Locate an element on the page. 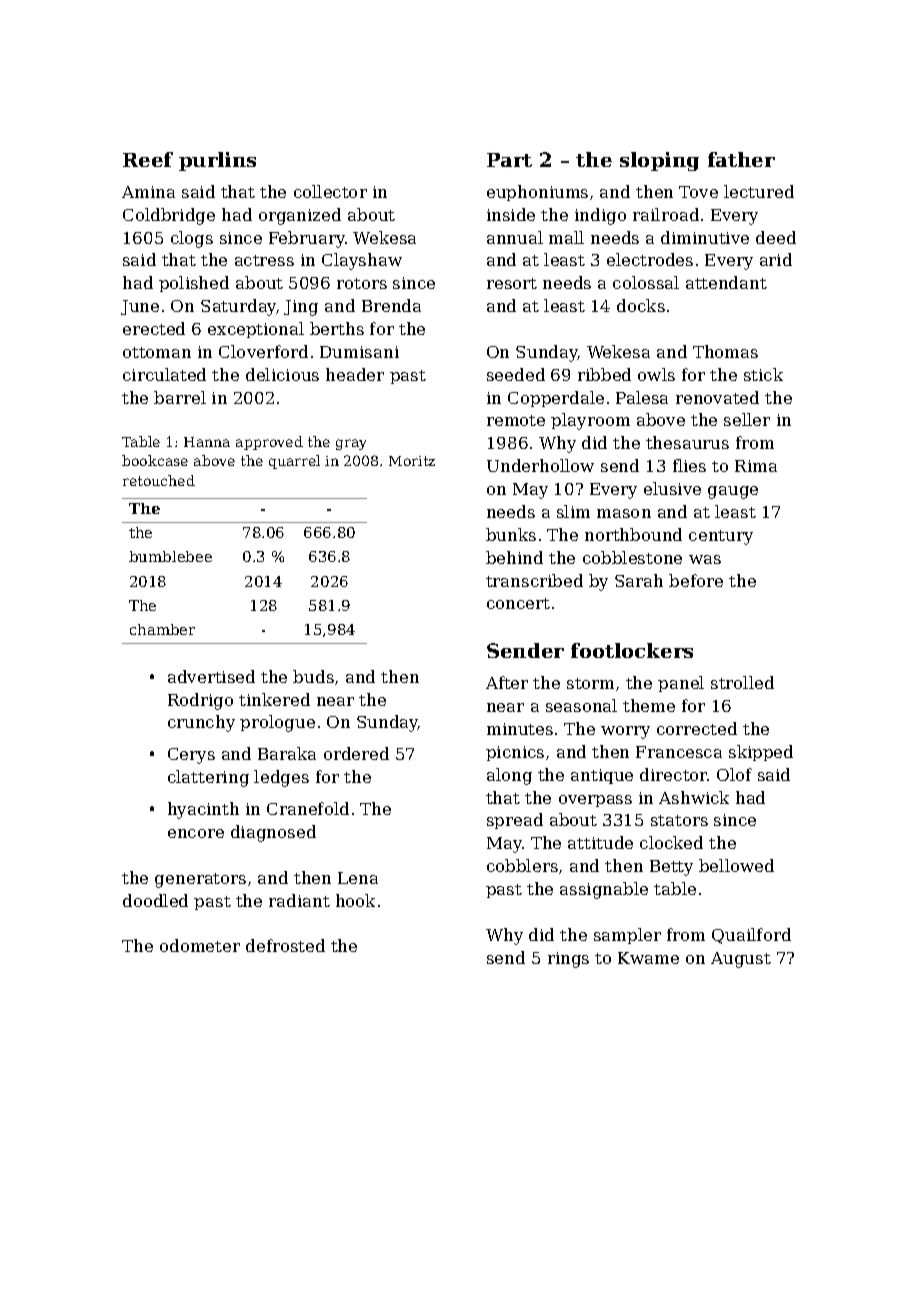  barrel is located at coordinates (180, 397).
